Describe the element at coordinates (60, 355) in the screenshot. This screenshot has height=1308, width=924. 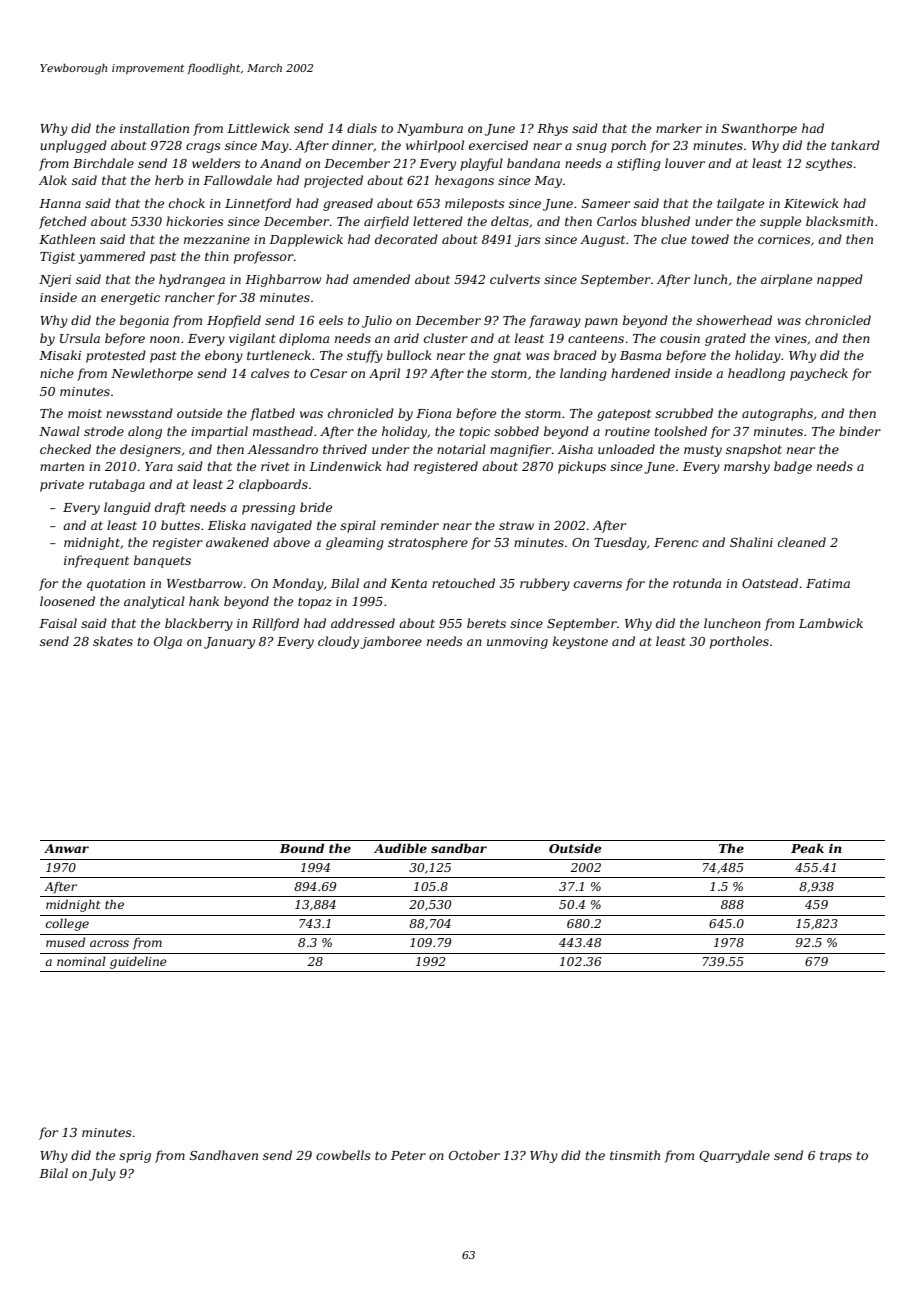
I see `Misaki` at that location.
